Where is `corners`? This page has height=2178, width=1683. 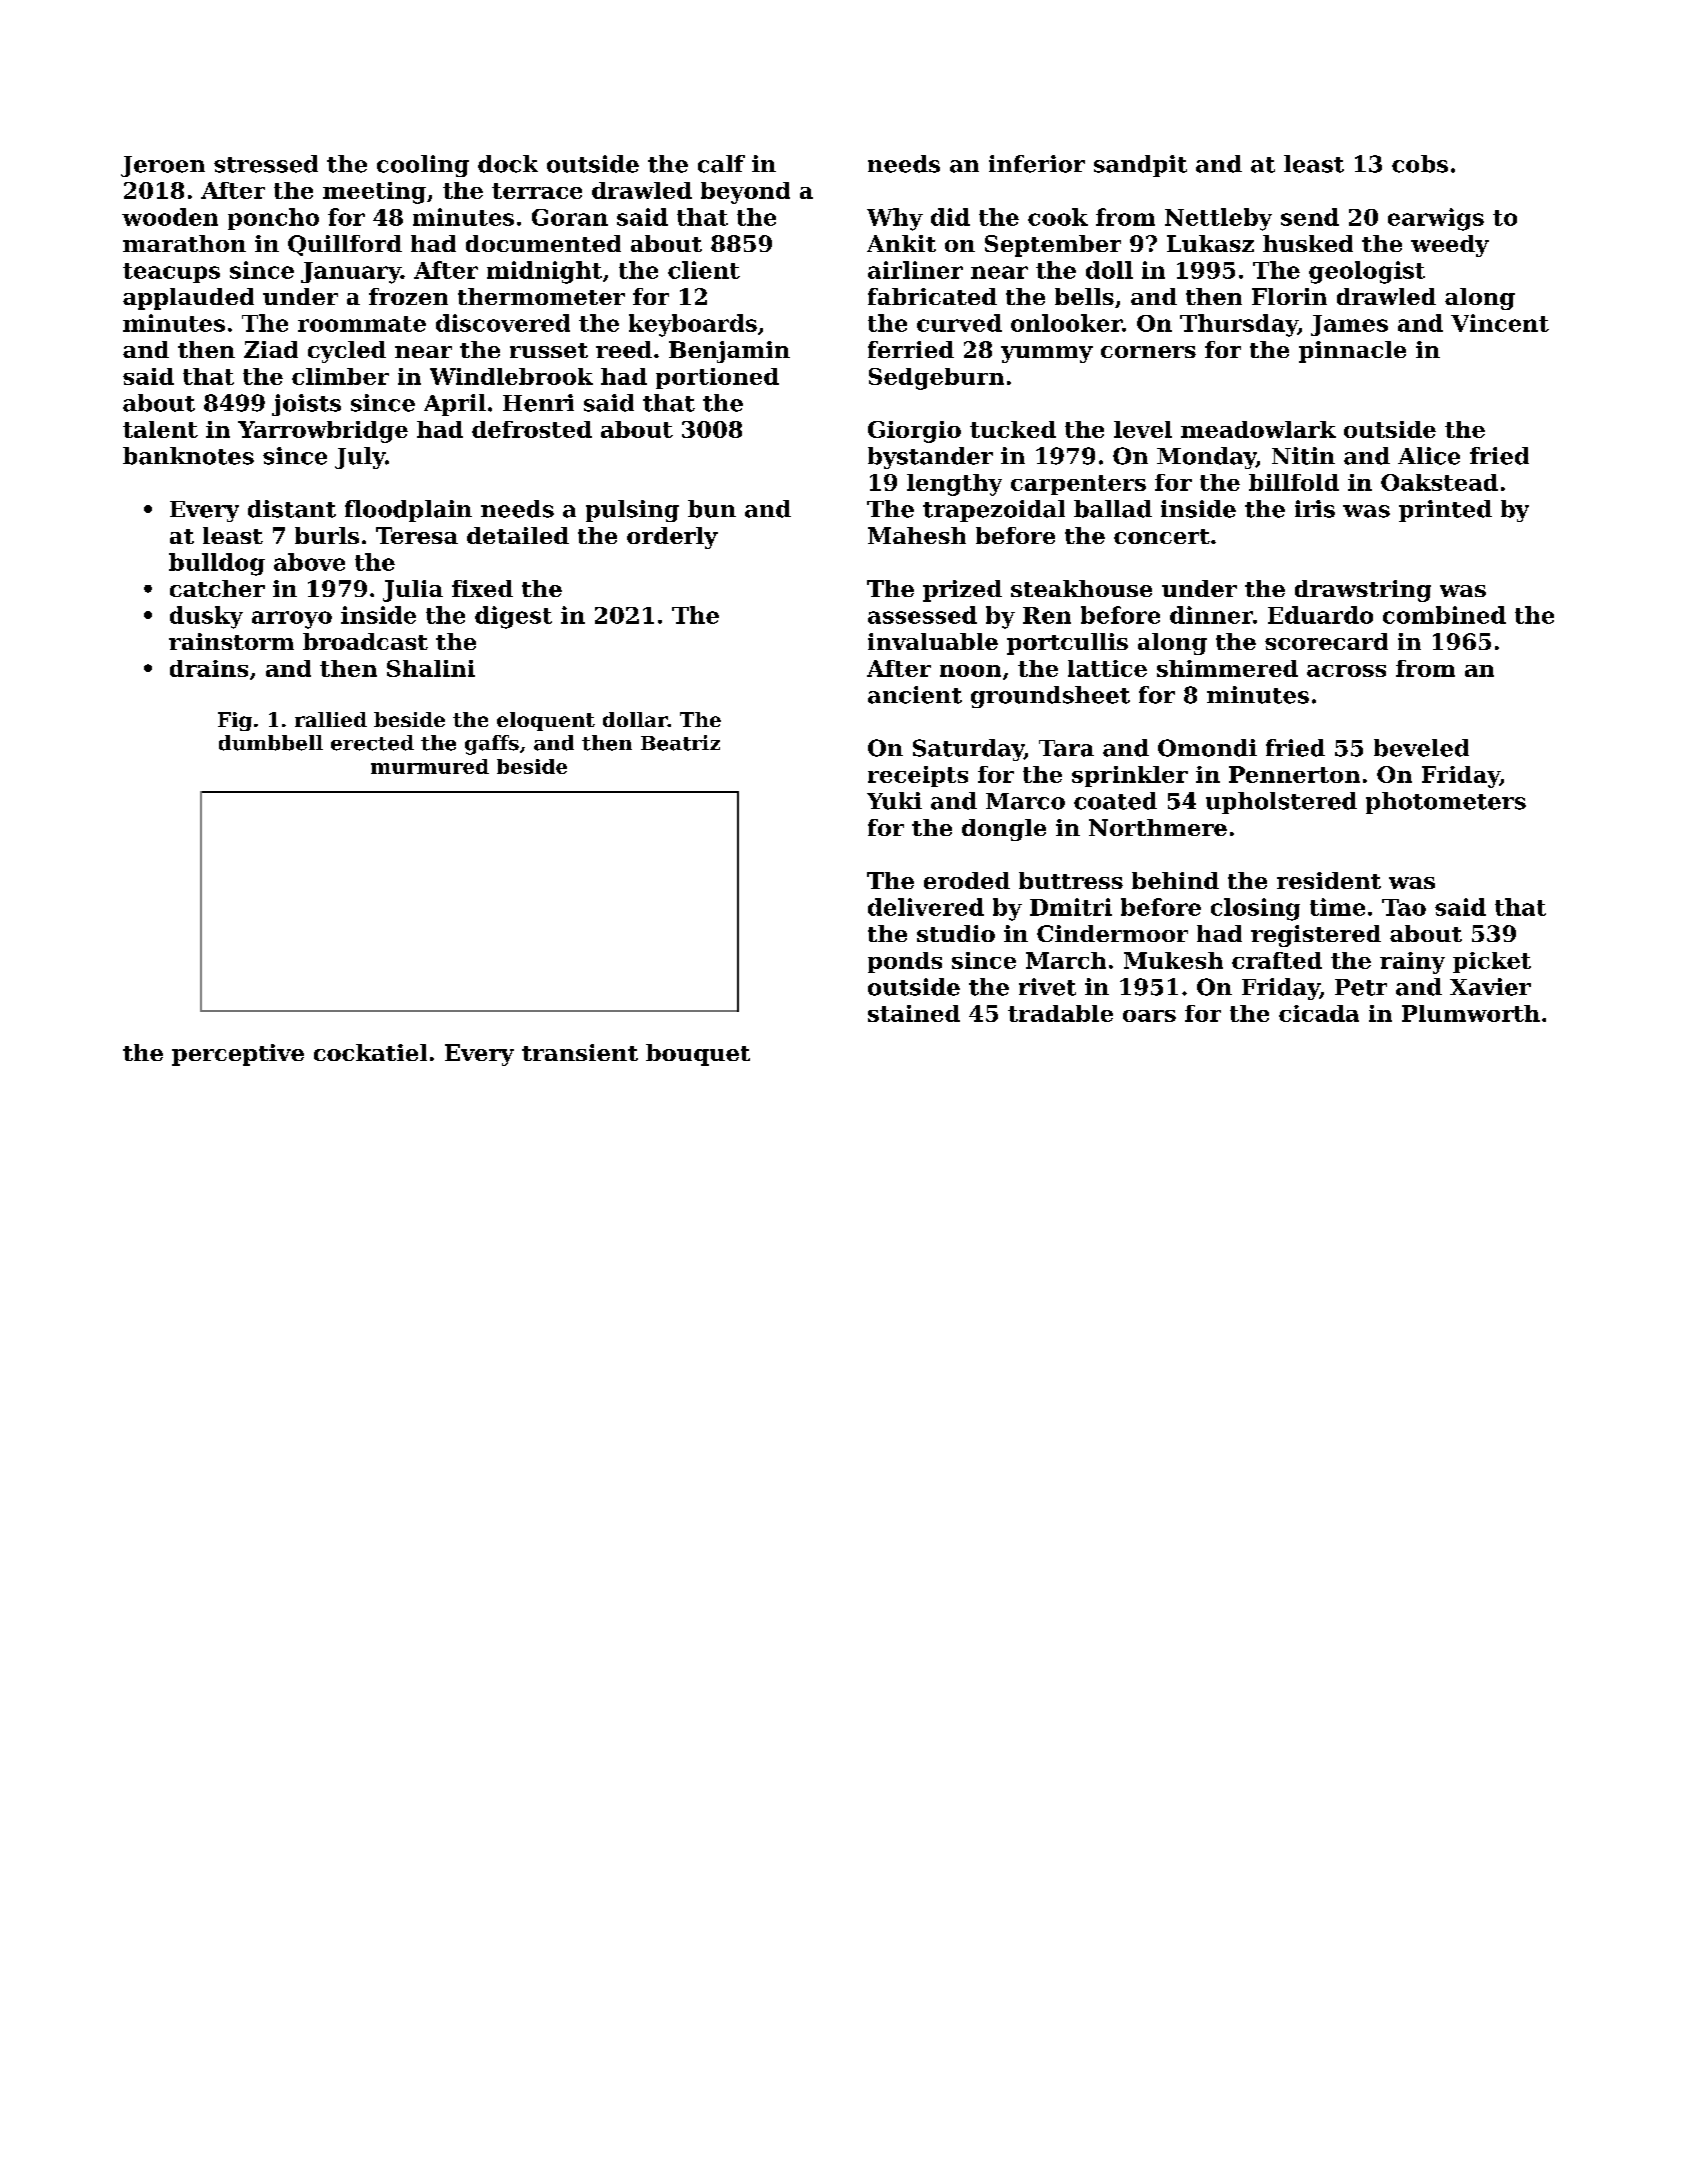
corners is located at coordinates (1148, 352).
